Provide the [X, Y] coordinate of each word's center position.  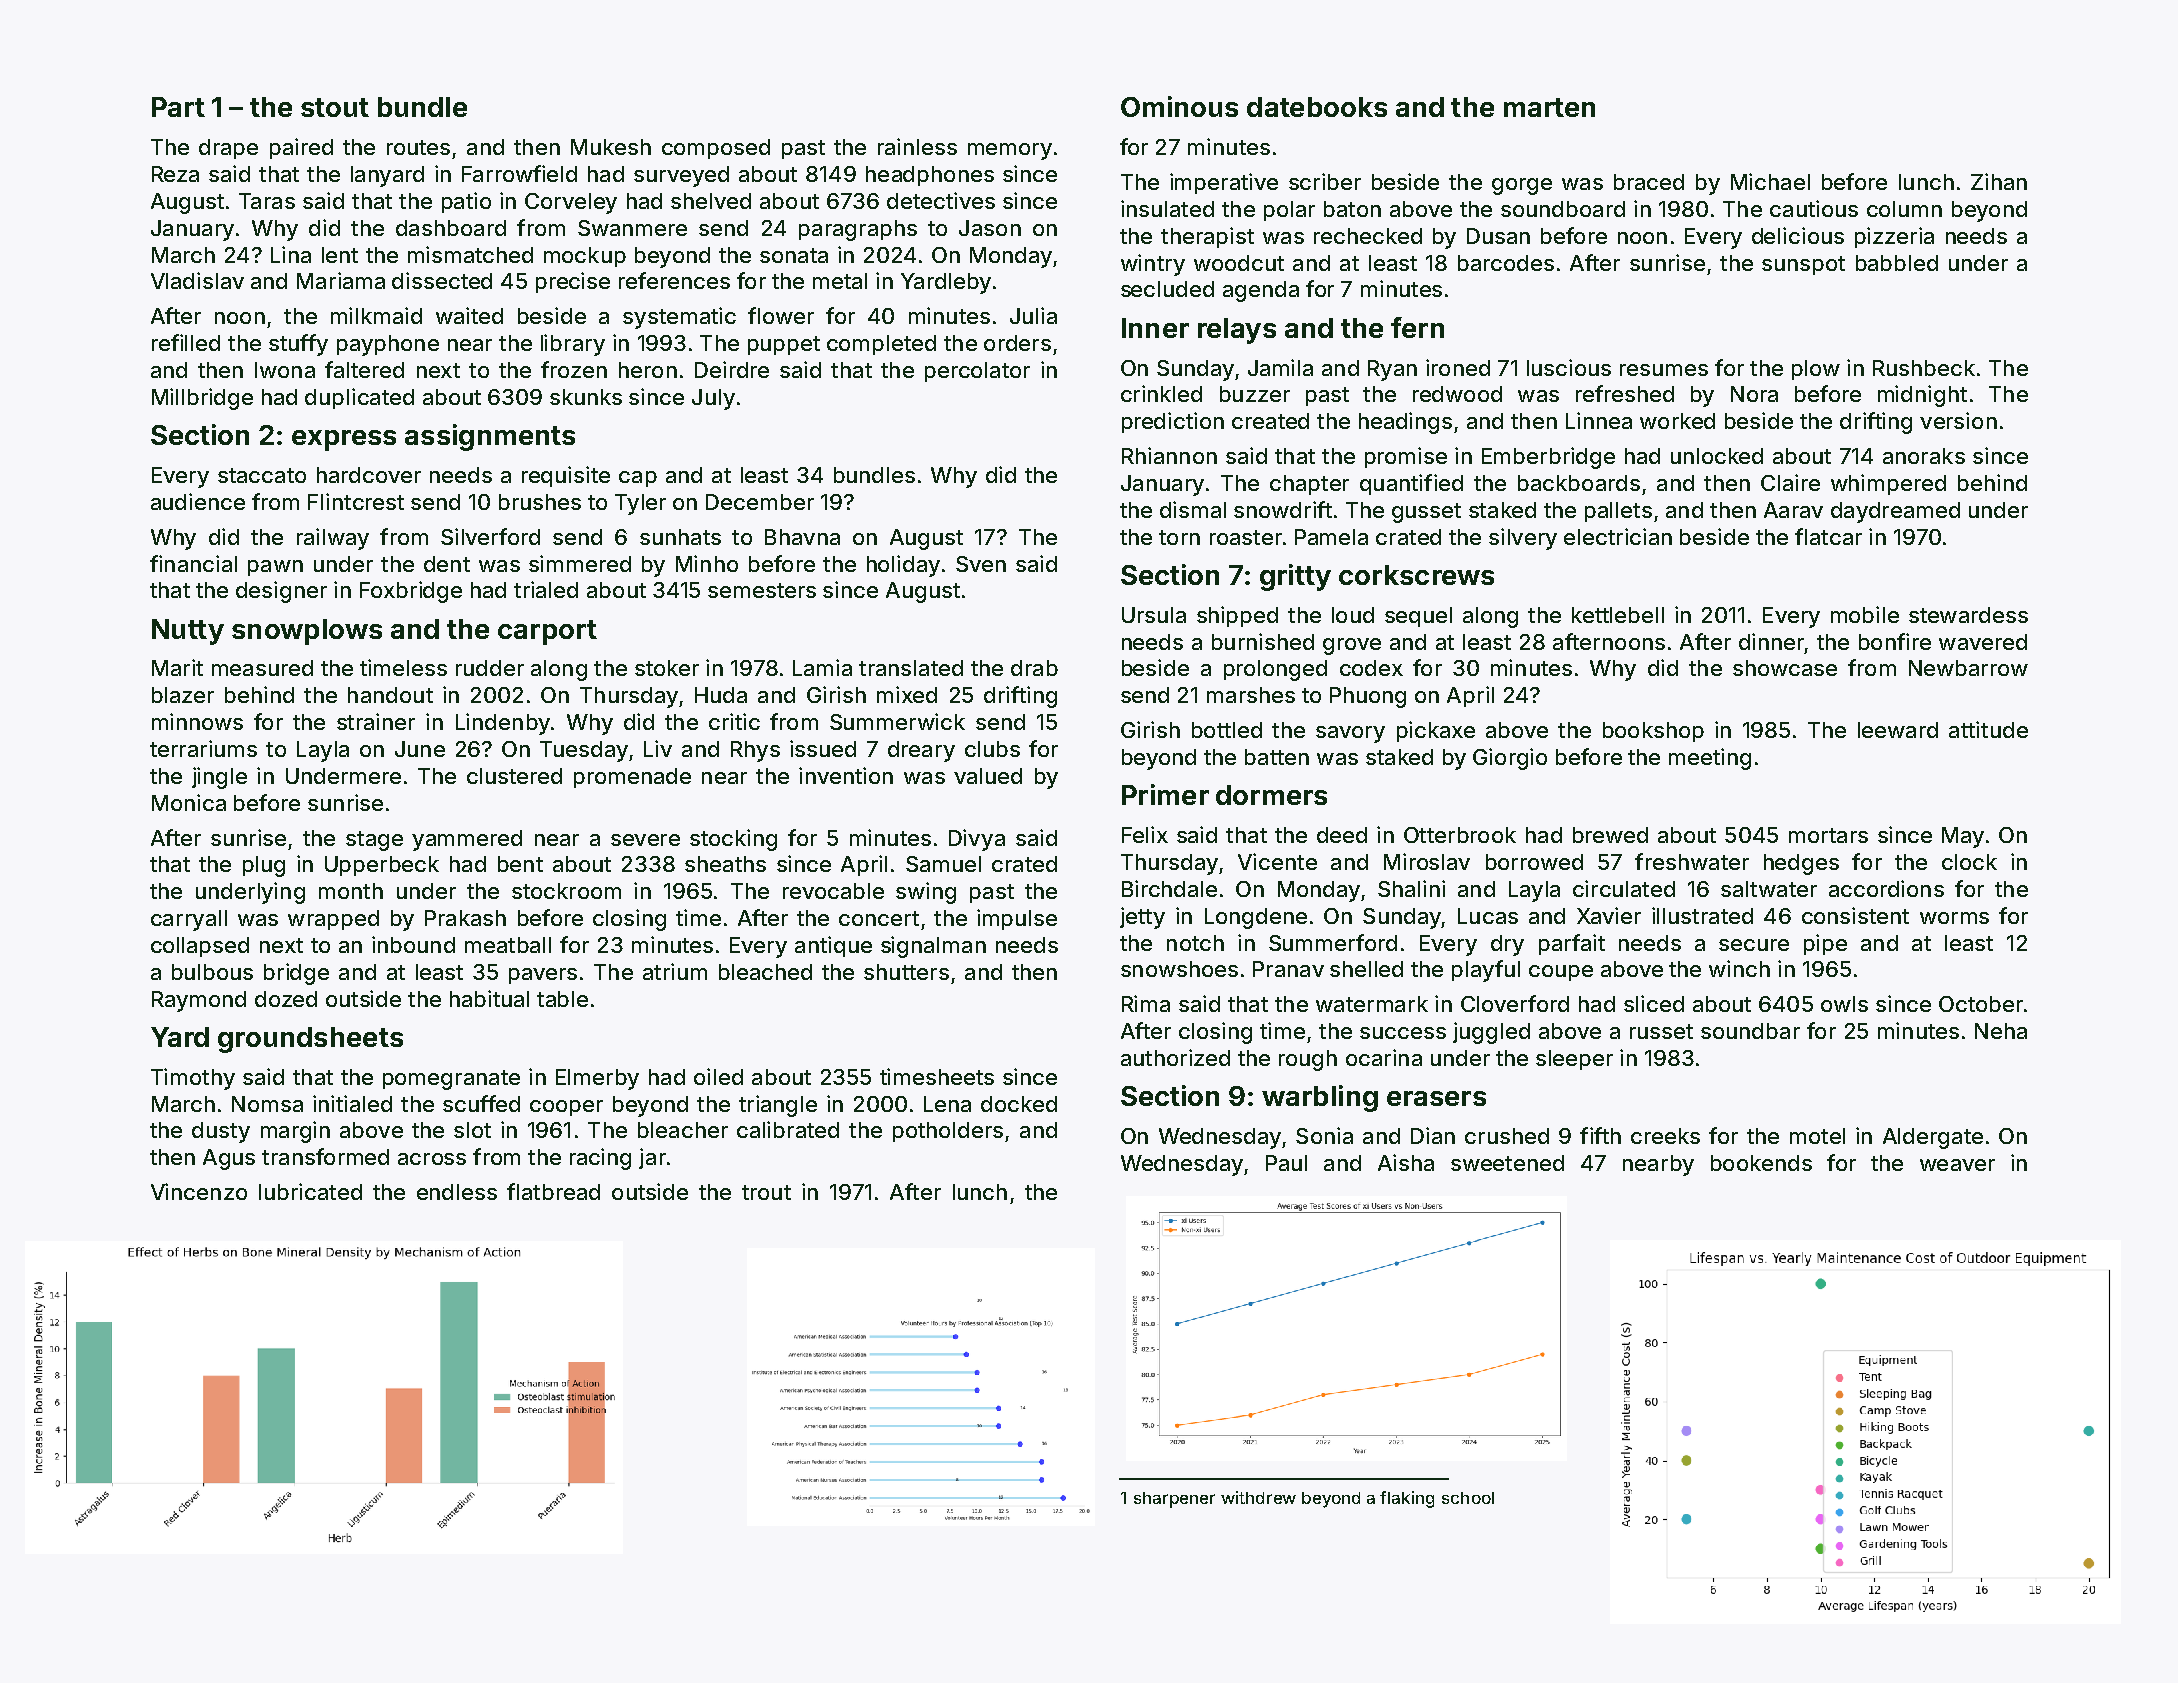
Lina [291, 254]
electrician [1618, 536]
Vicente [1277, 861]
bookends [1761, 1163]
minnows [197, 721]
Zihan [1999, 181]
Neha [2001, 1031]
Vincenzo [199, 1191]
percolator [977, 372]
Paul [1286, 1163]
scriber [1325, 181]
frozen [574, 369]
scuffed [481, 1103]
